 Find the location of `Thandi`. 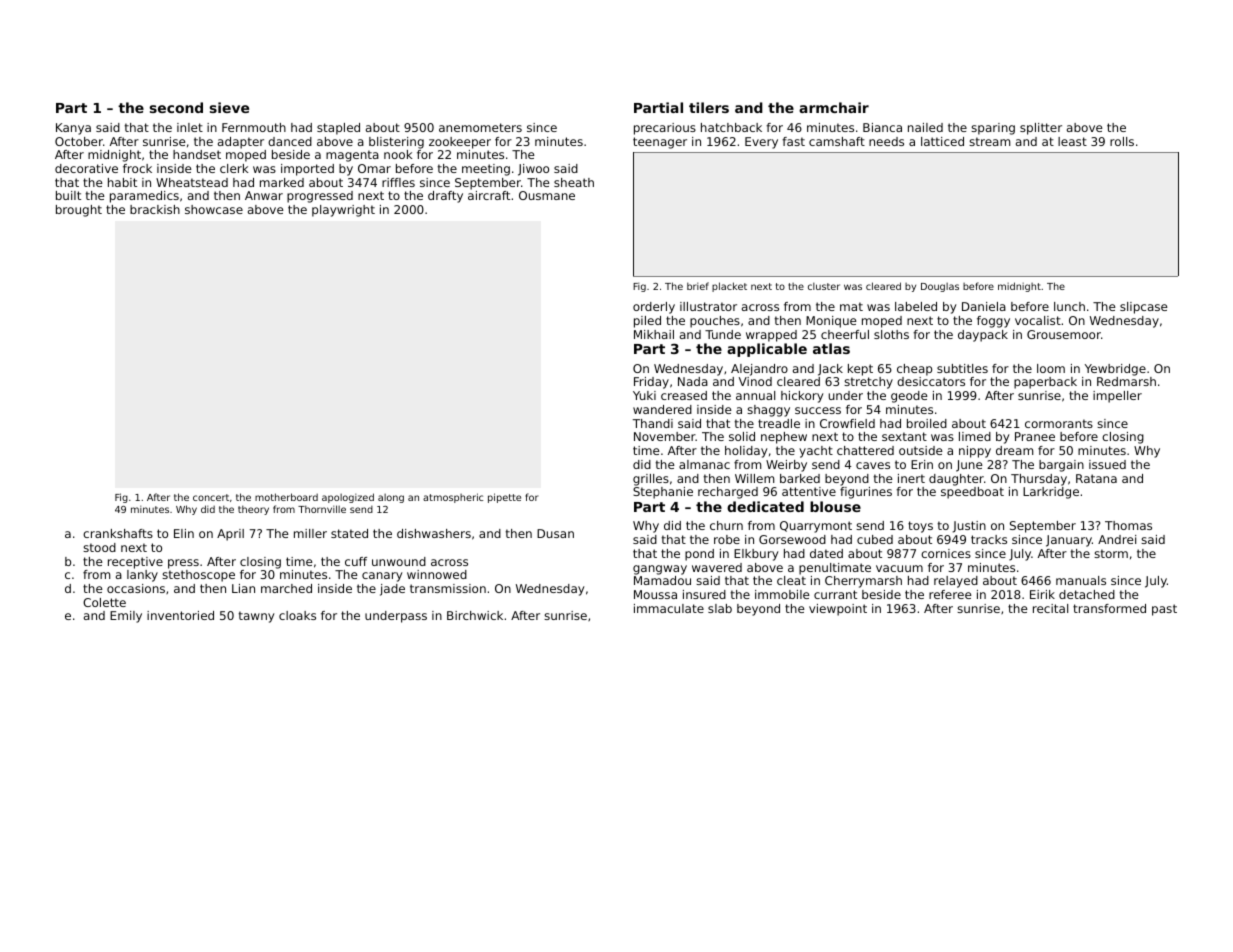

Thandi is located at coordinates (653, 423).
